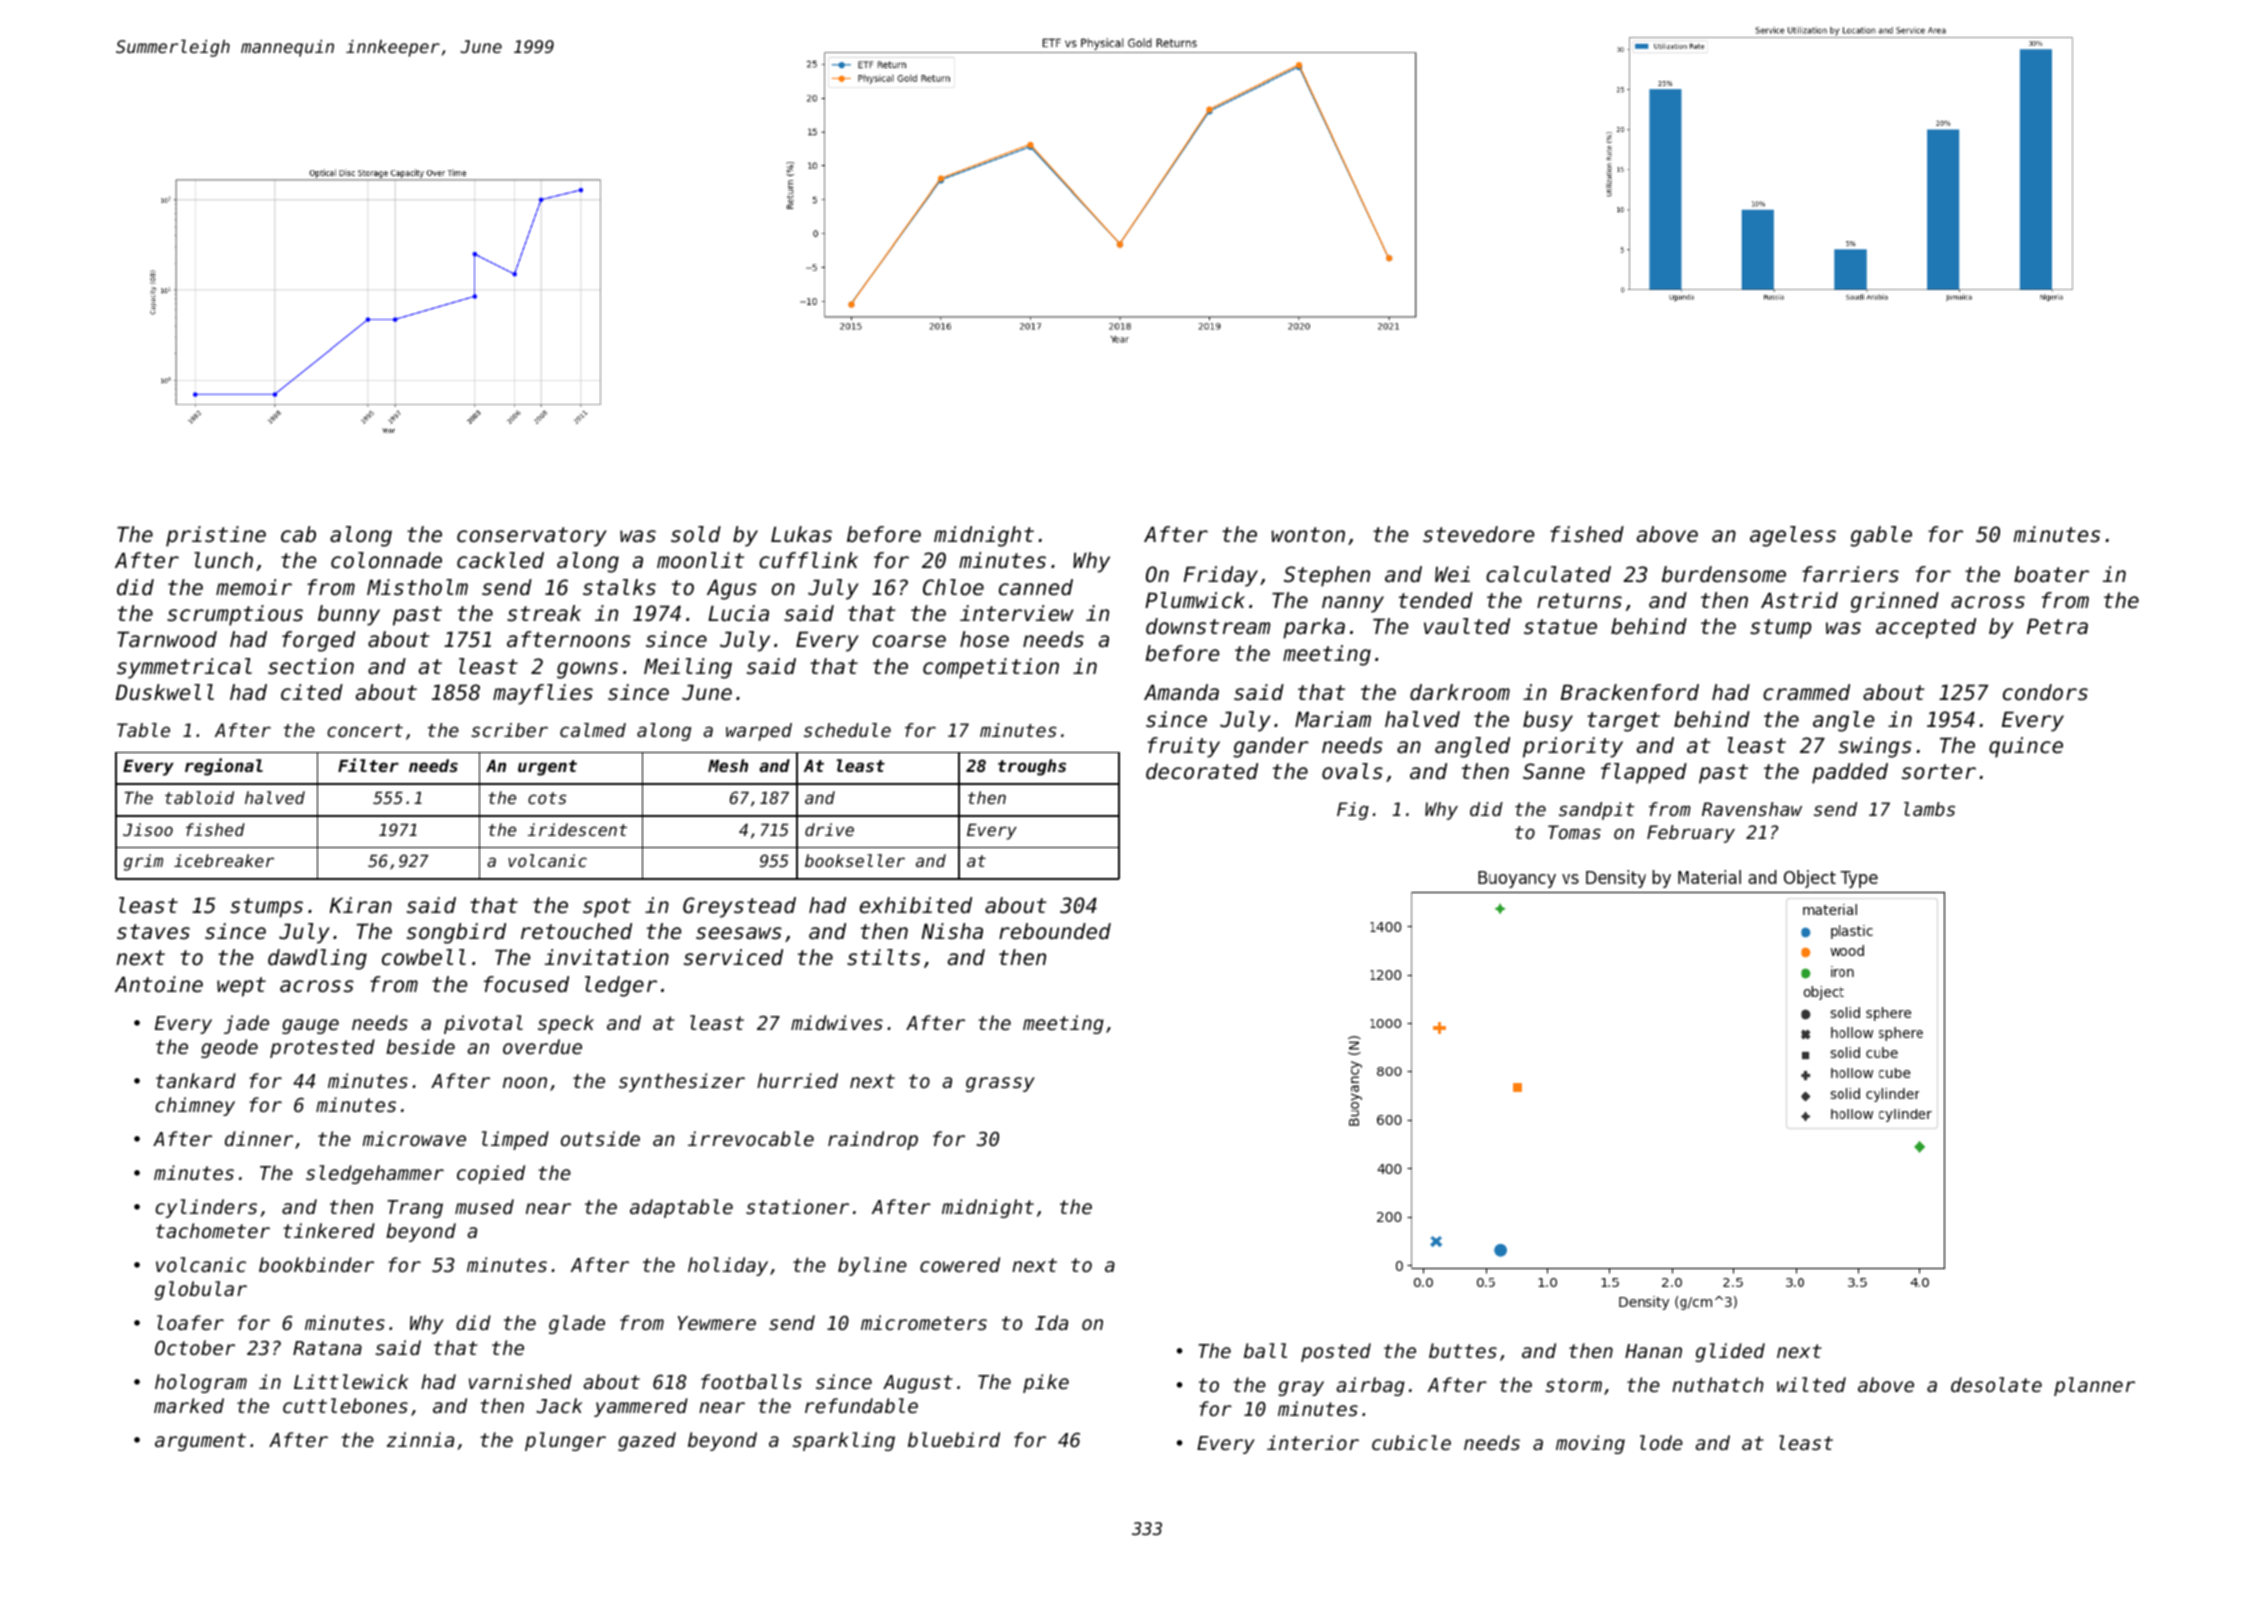 The height and width of the screenshot is (1601, 2264). Describe the element at coordinates (1730, 1352) in the screenshot. I see `glided` at that location.
